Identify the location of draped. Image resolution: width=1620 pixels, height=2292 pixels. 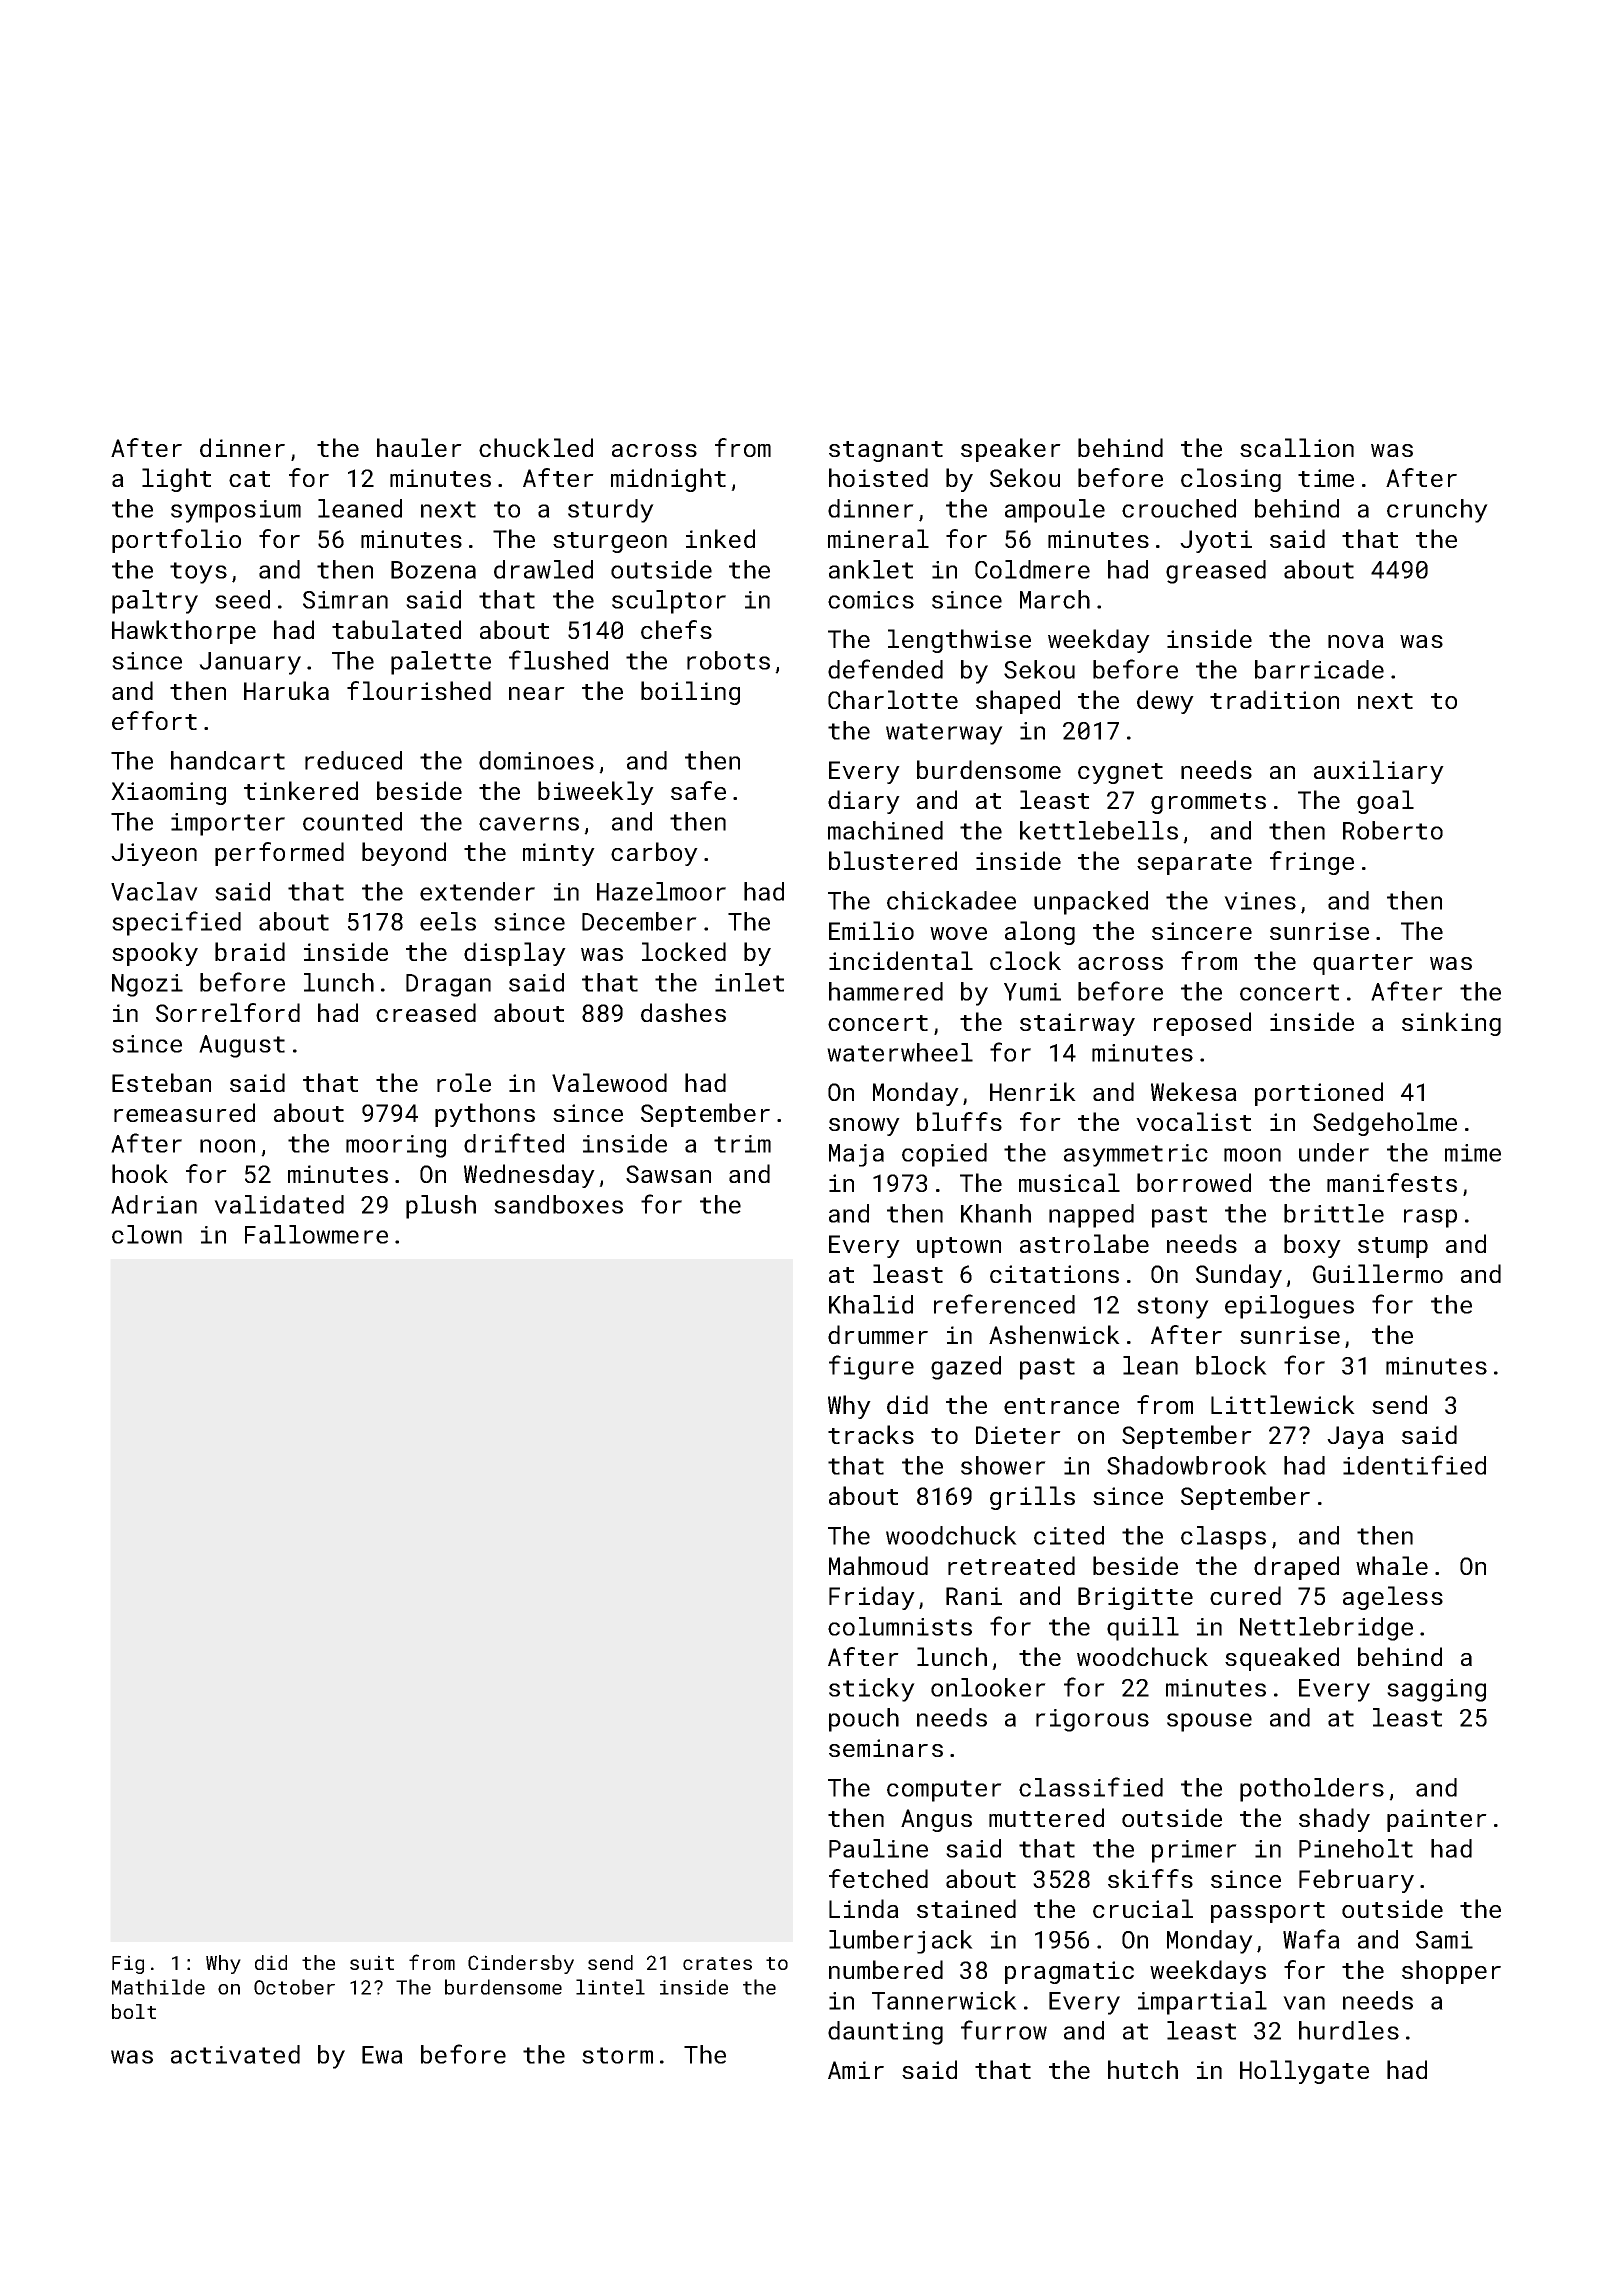
(1296, 1568).
